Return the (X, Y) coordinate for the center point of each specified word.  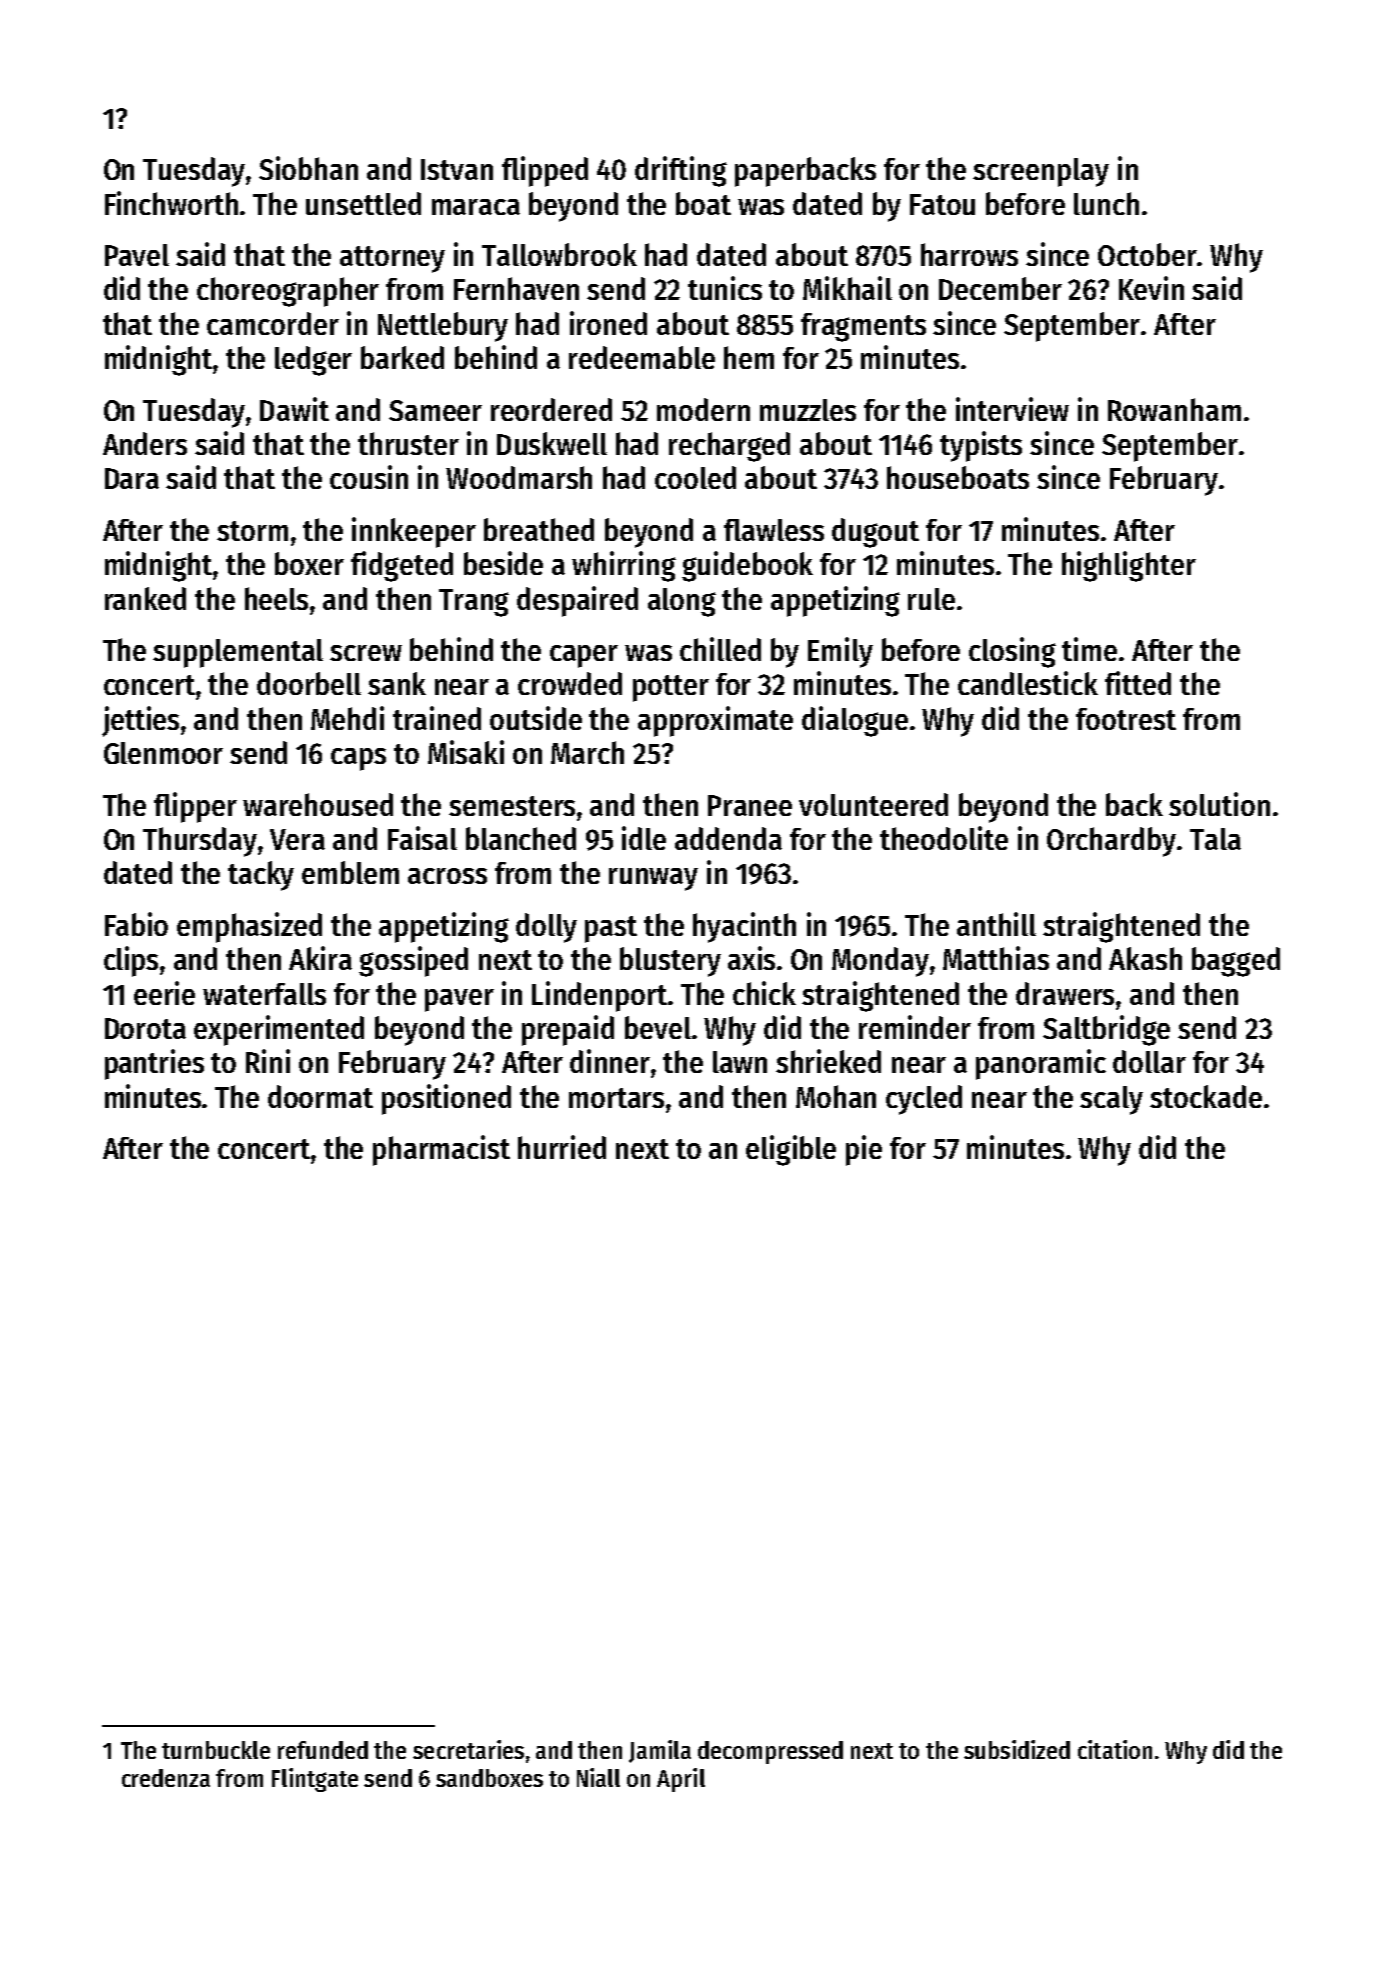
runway (653, 879)
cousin (369, 477)
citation (1115, 1749)
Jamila (660, 1751)
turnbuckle (216, 1750)
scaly (1111, 1100)
